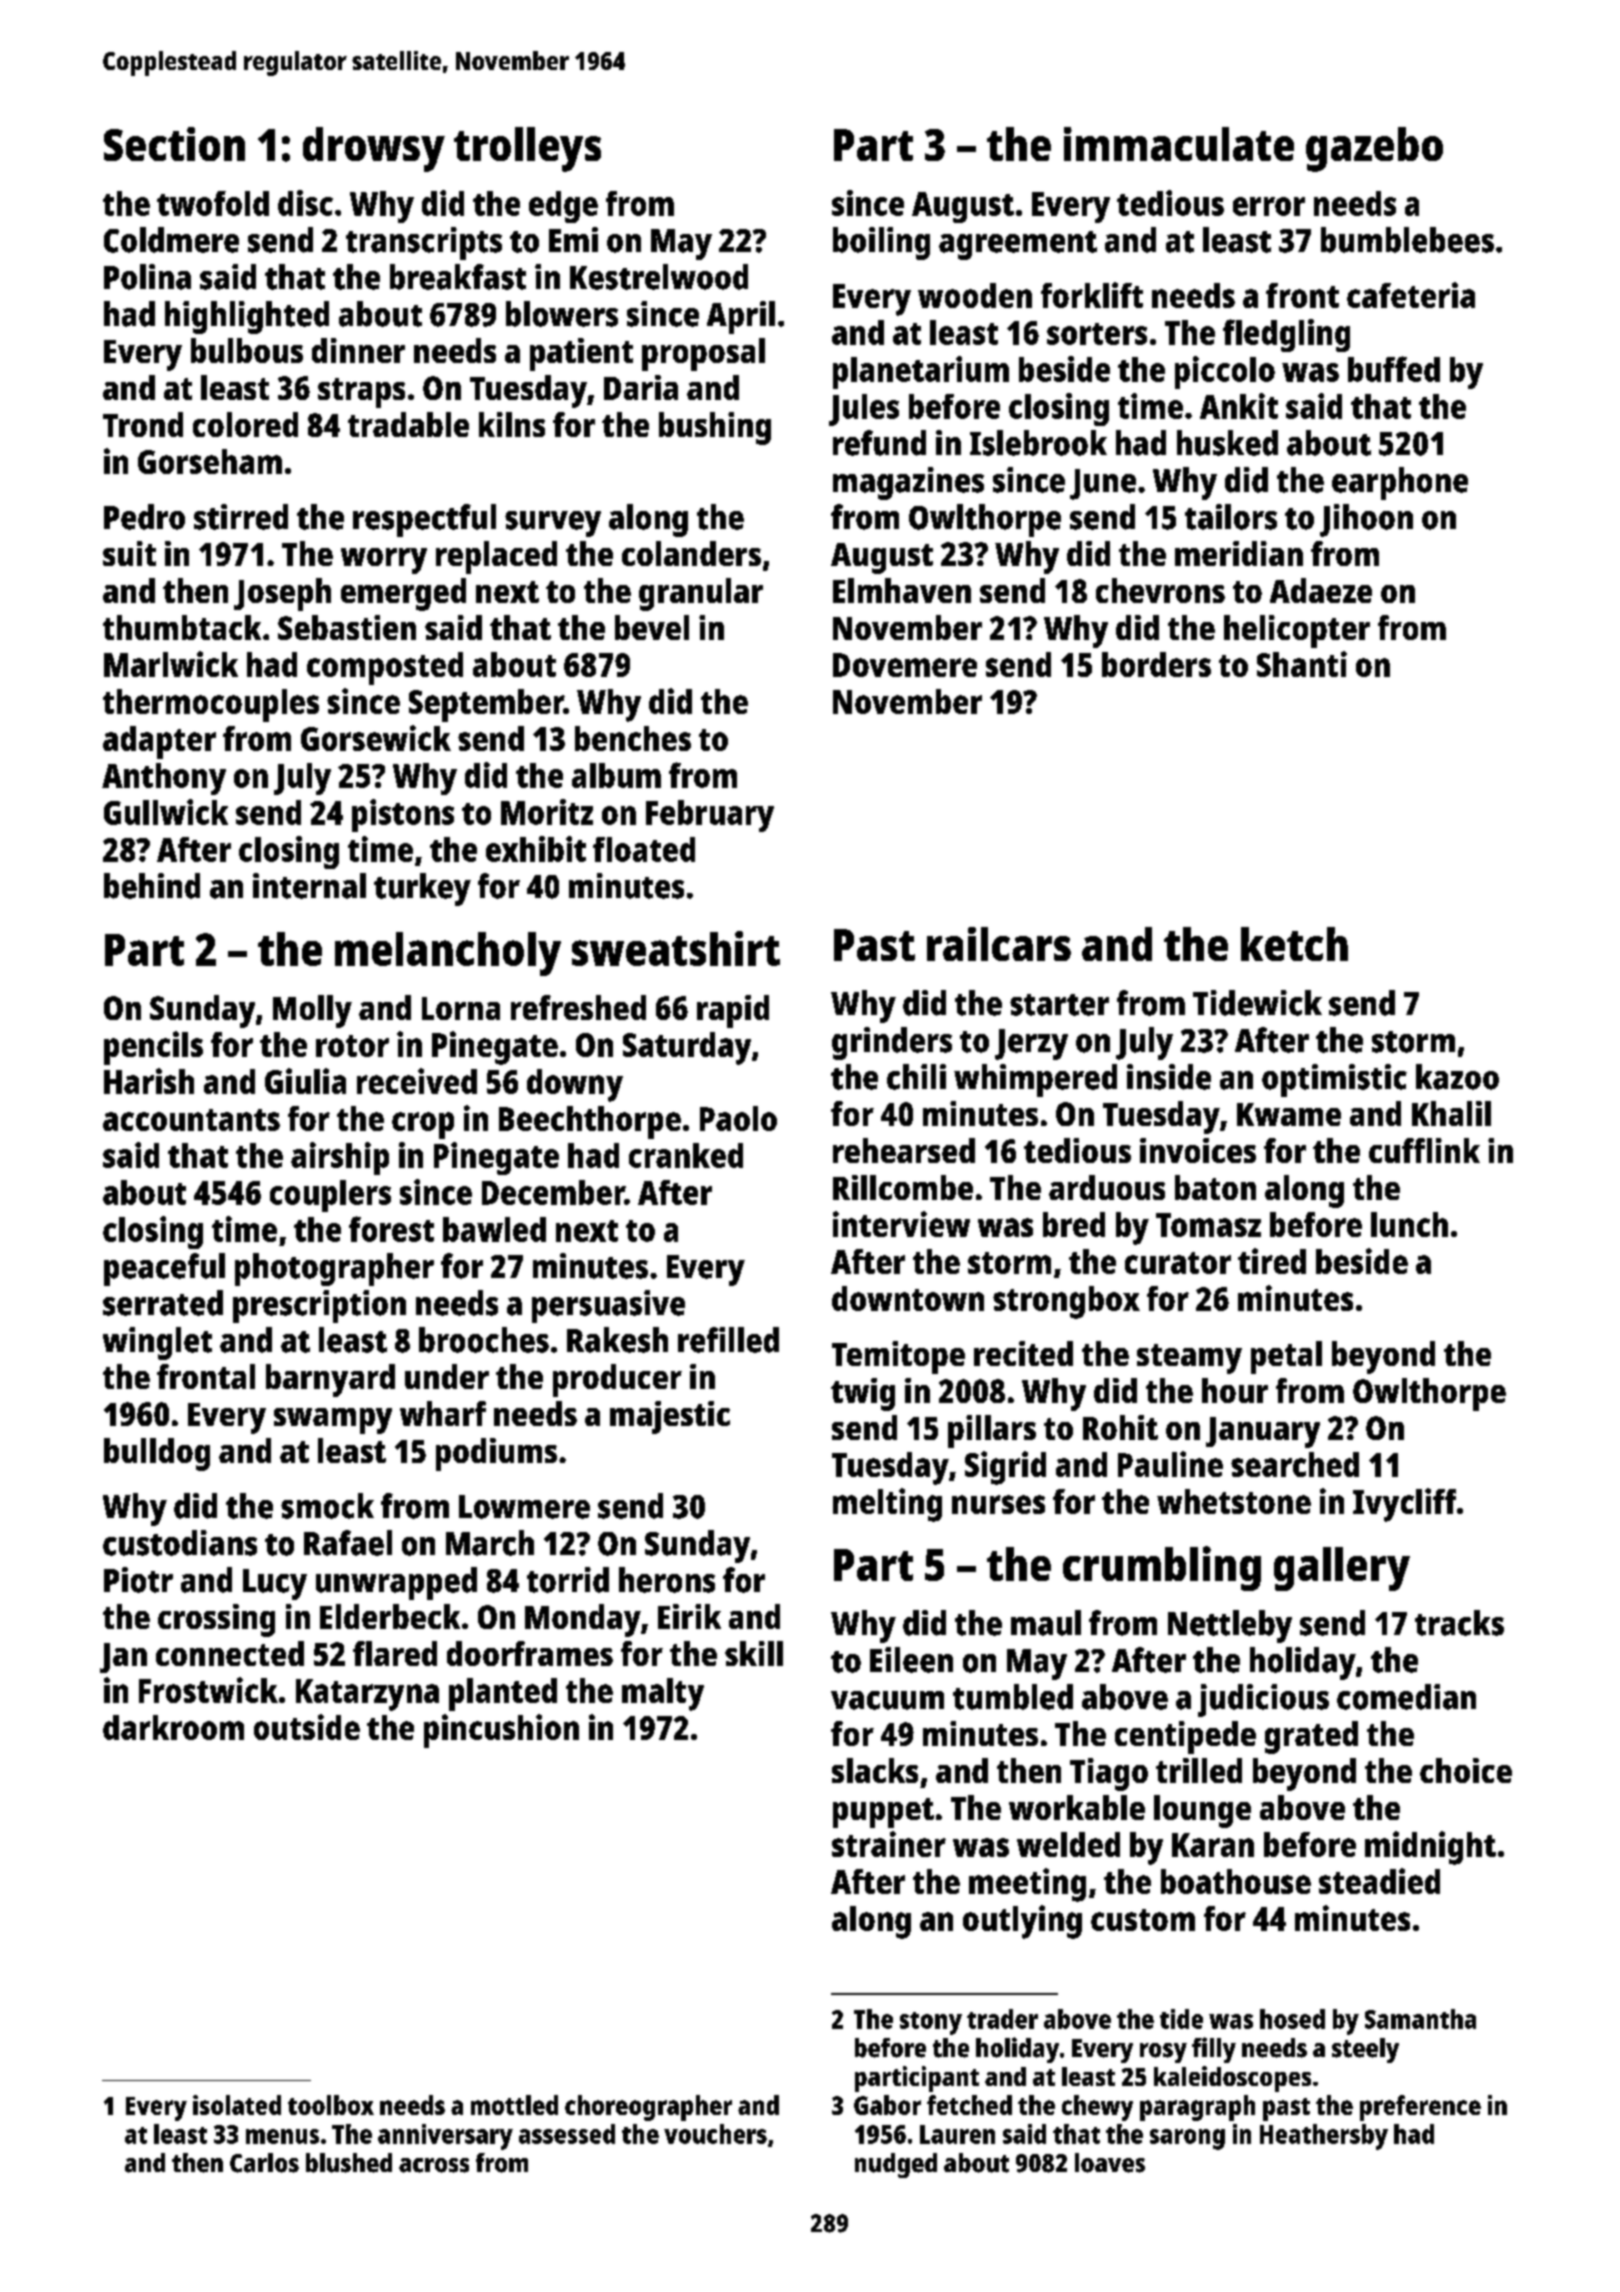  I want to click on lunch, so click(1409, 1224).
